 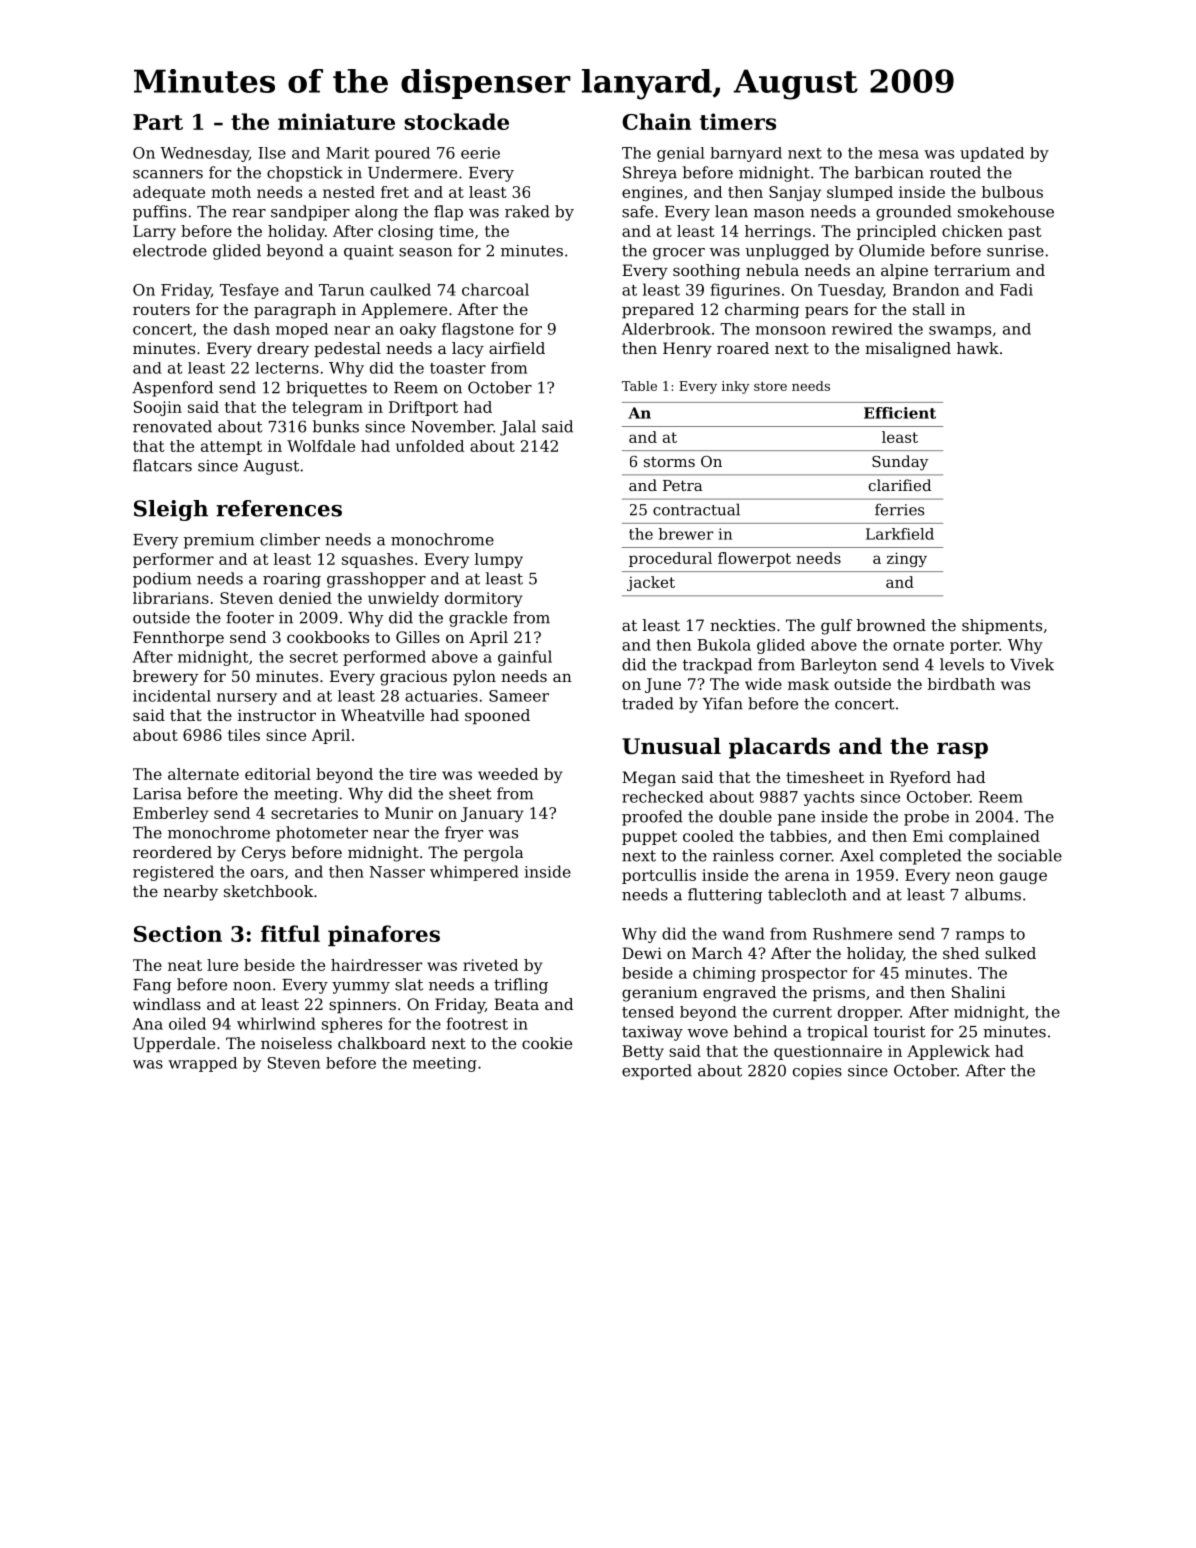 What do you see at coordinates (305, 174) in the screenshot?
I see `chopstick` at bounding box center [305, 174].
